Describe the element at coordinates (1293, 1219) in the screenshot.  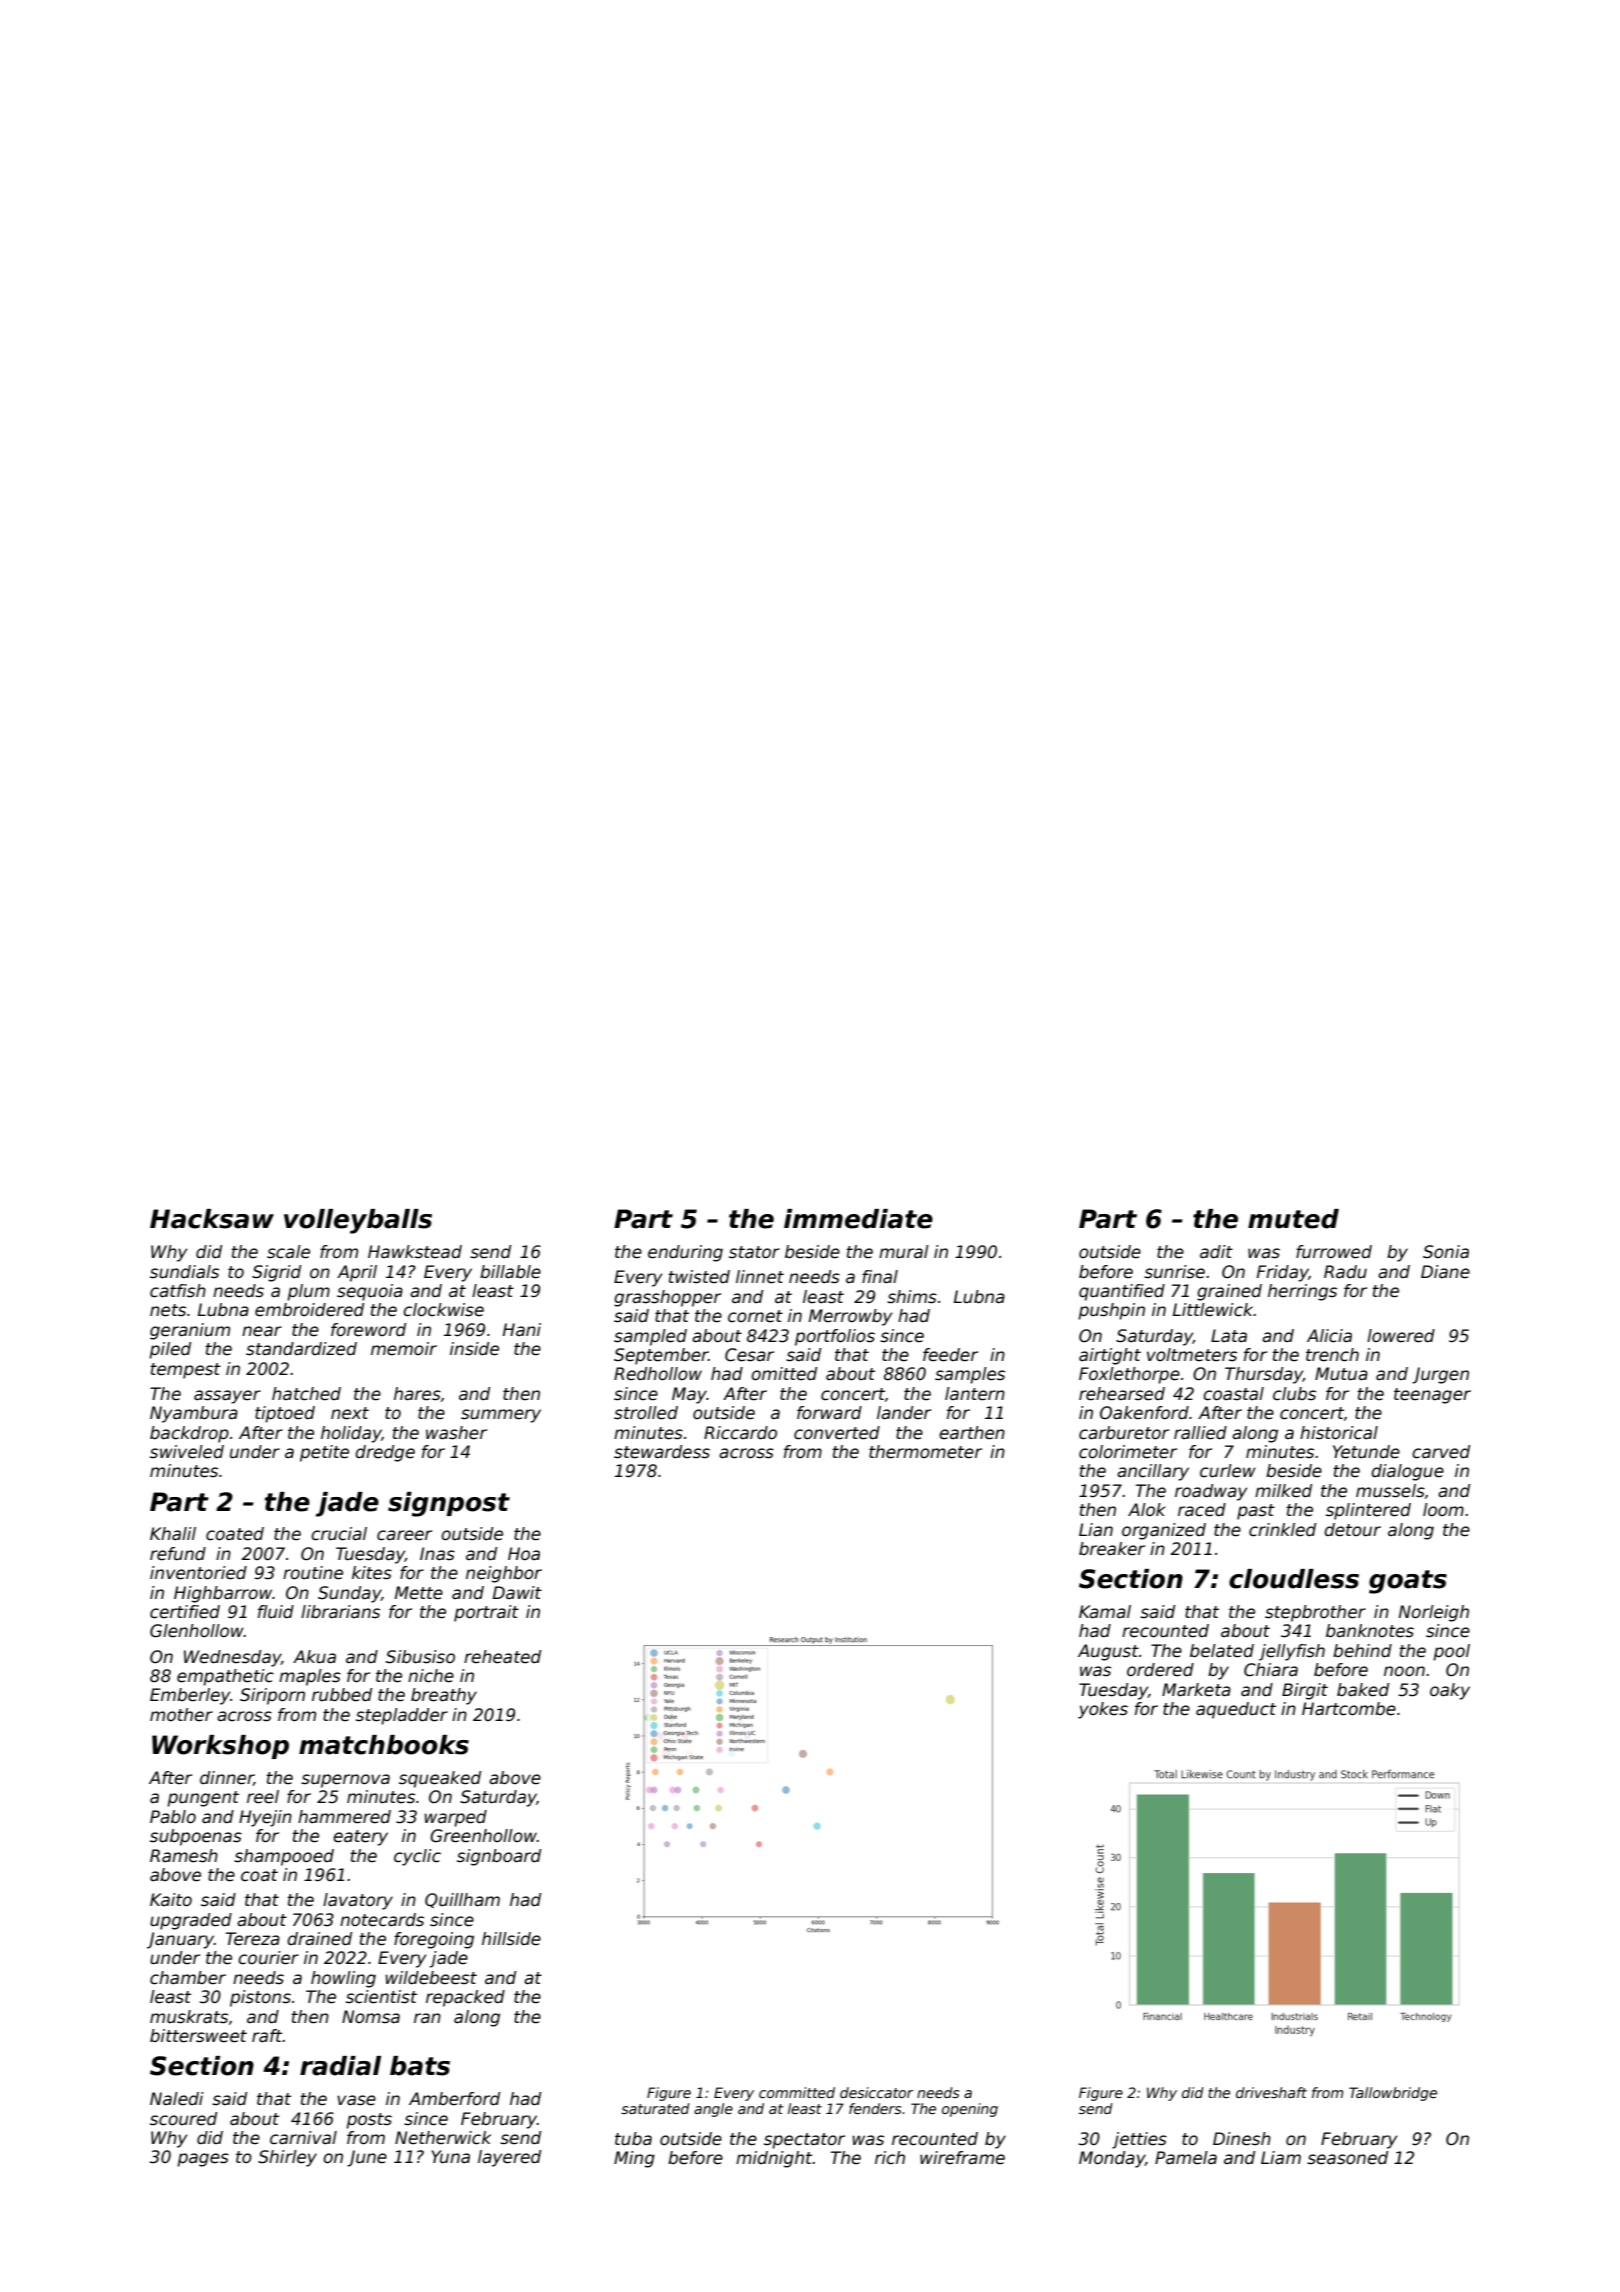
I see `muted` at that location.
